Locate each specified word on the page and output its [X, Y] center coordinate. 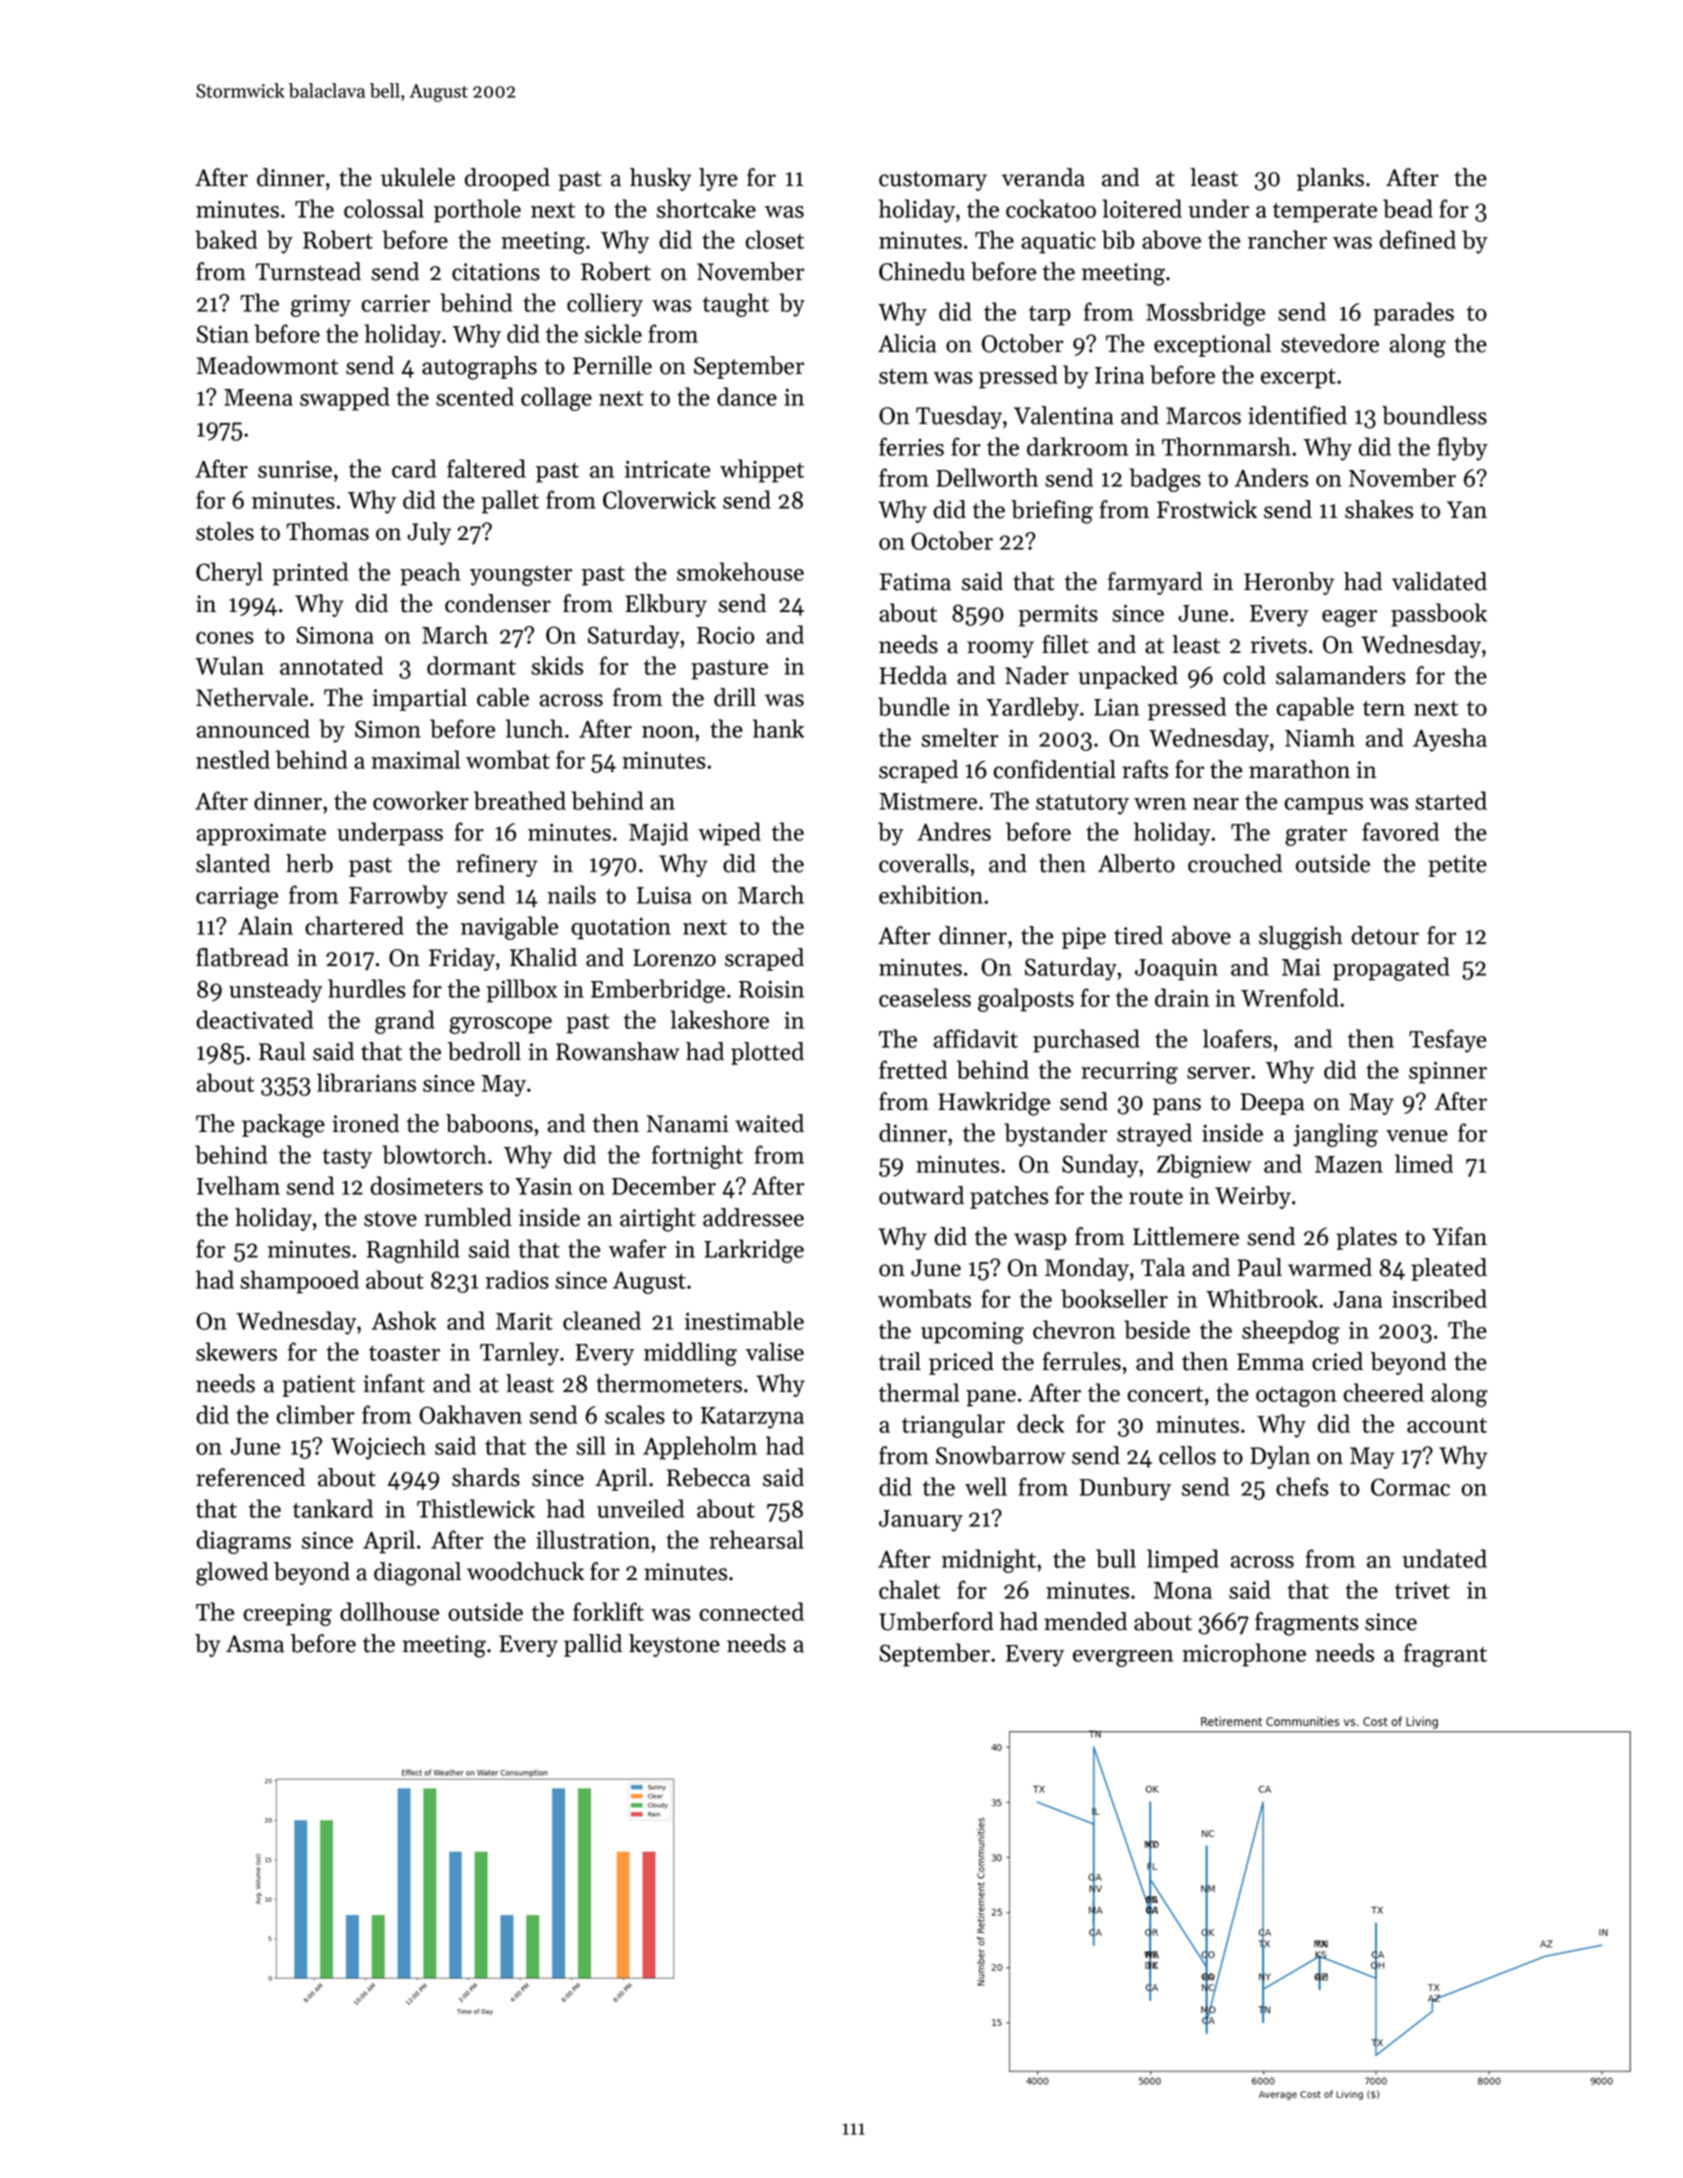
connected [752, 1611]
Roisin [771, 989]
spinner [1448, 1072]
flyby [1462, 449]
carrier [396, 303]
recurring [1129, 1072]
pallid [593, 1645]
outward [921, 1195]
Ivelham [238, 1185]
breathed [520, 800]
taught [736, 305]
